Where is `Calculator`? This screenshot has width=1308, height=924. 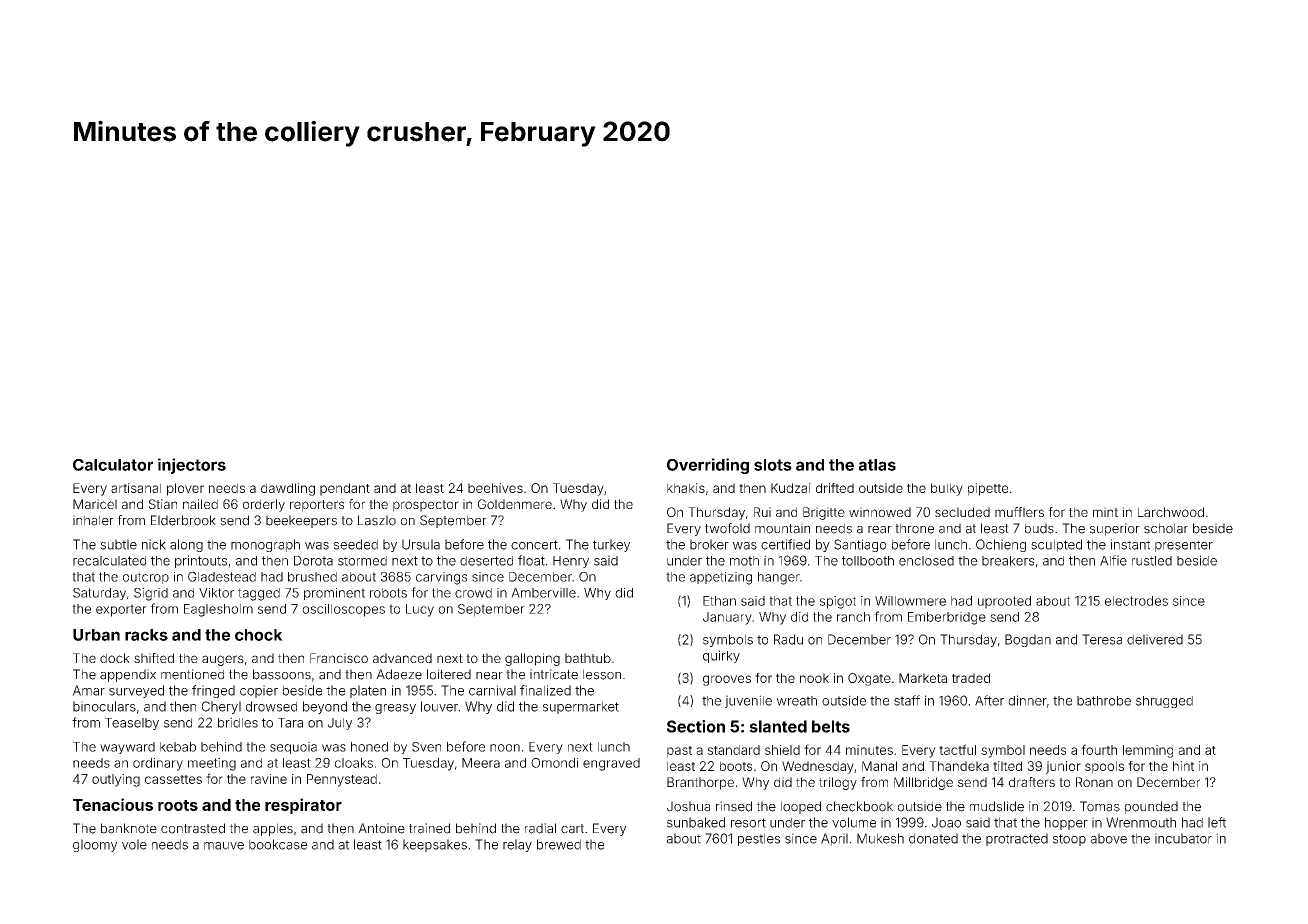 Calculator is located at coordinates (113, 465).
